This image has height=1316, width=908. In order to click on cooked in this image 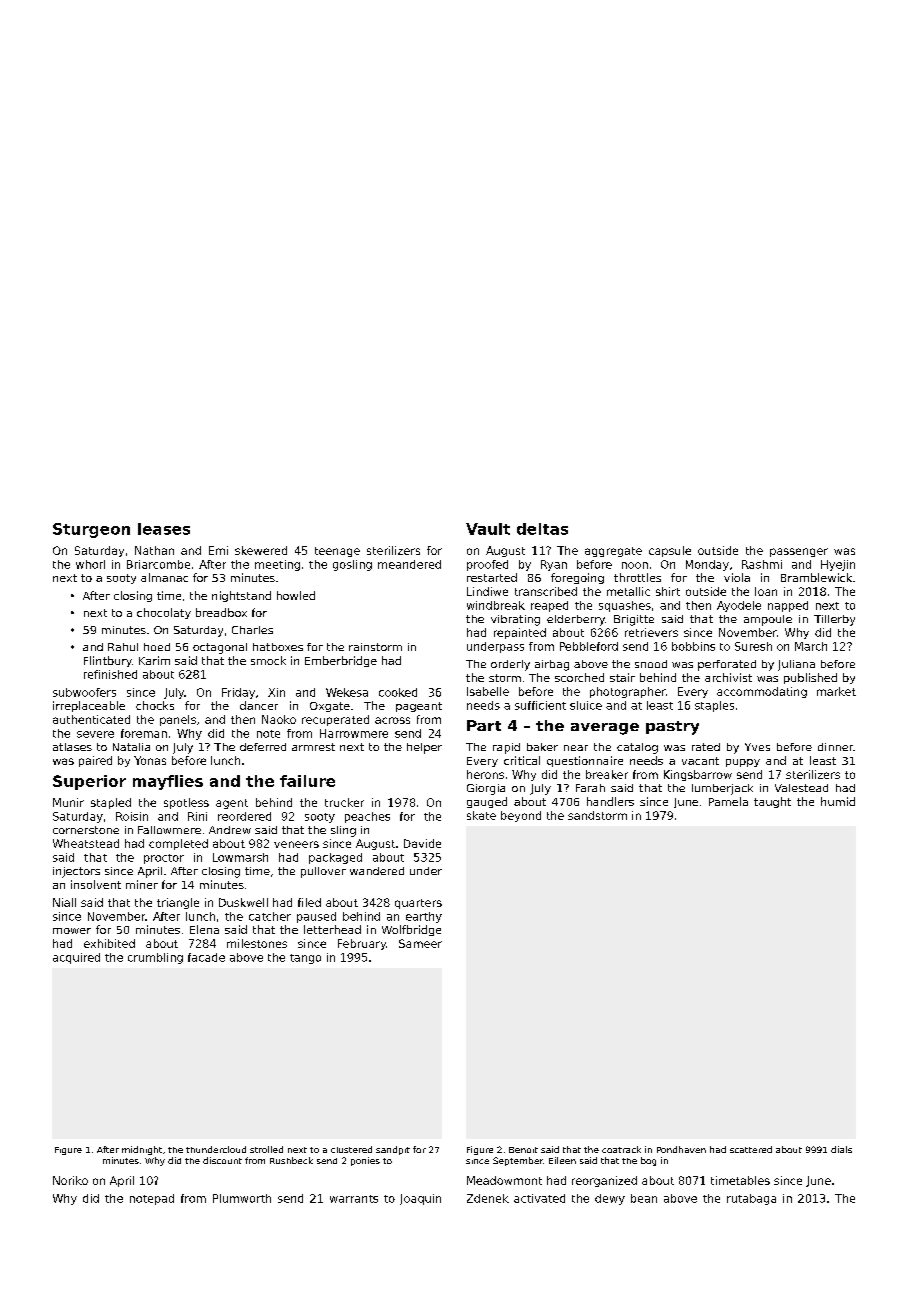, I will do `click(398, 692)`.
